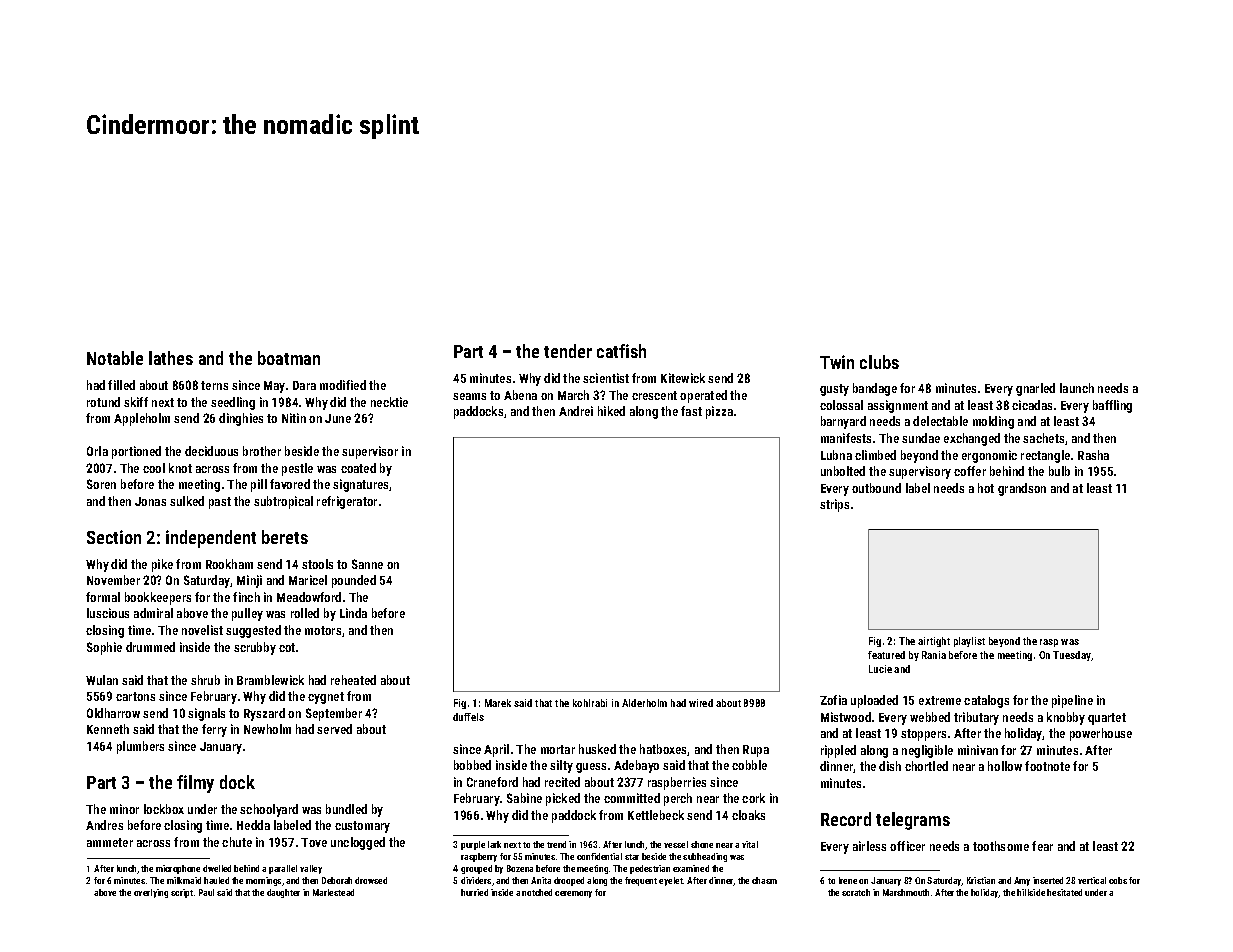  What do you see at coordinates (644, 703) in the screenshot?
I see `Alderholm` at bounding box center [644, 703].
